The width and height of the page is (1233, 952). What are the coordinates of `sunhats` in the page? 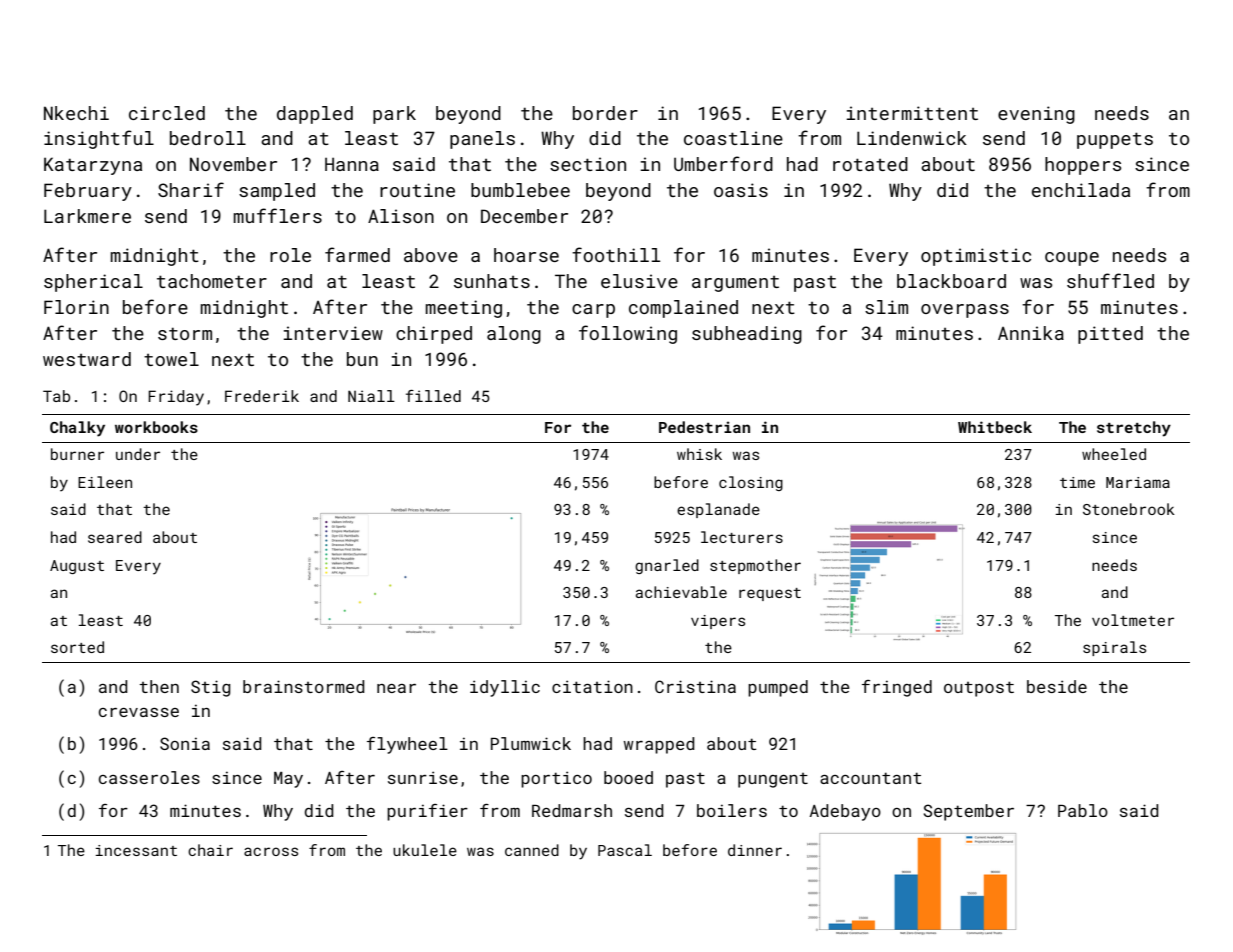 It's located at (492, 281).
